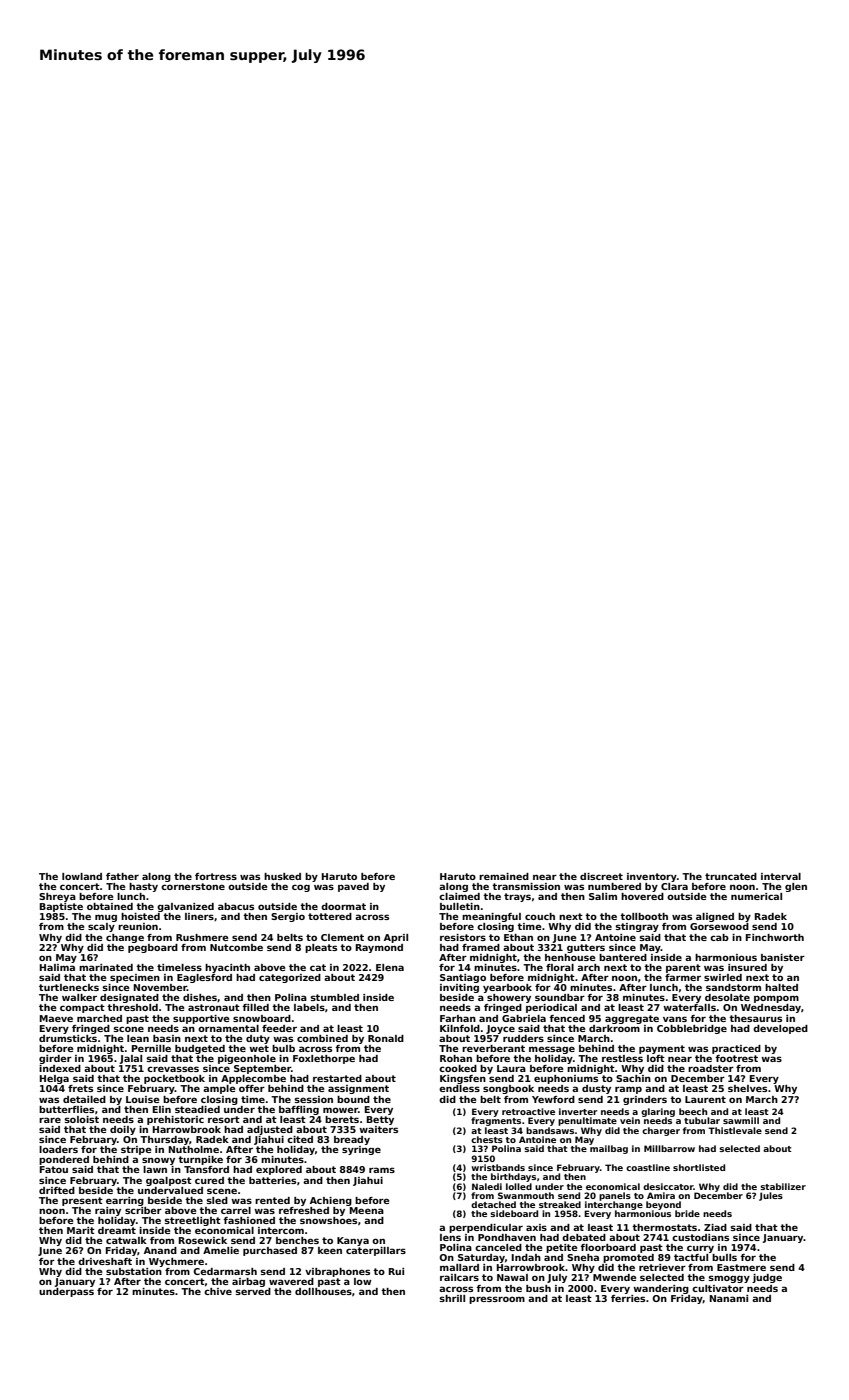 The image size is (849, 1400). I want to click on Kingsfen, so click(463, 1079).
